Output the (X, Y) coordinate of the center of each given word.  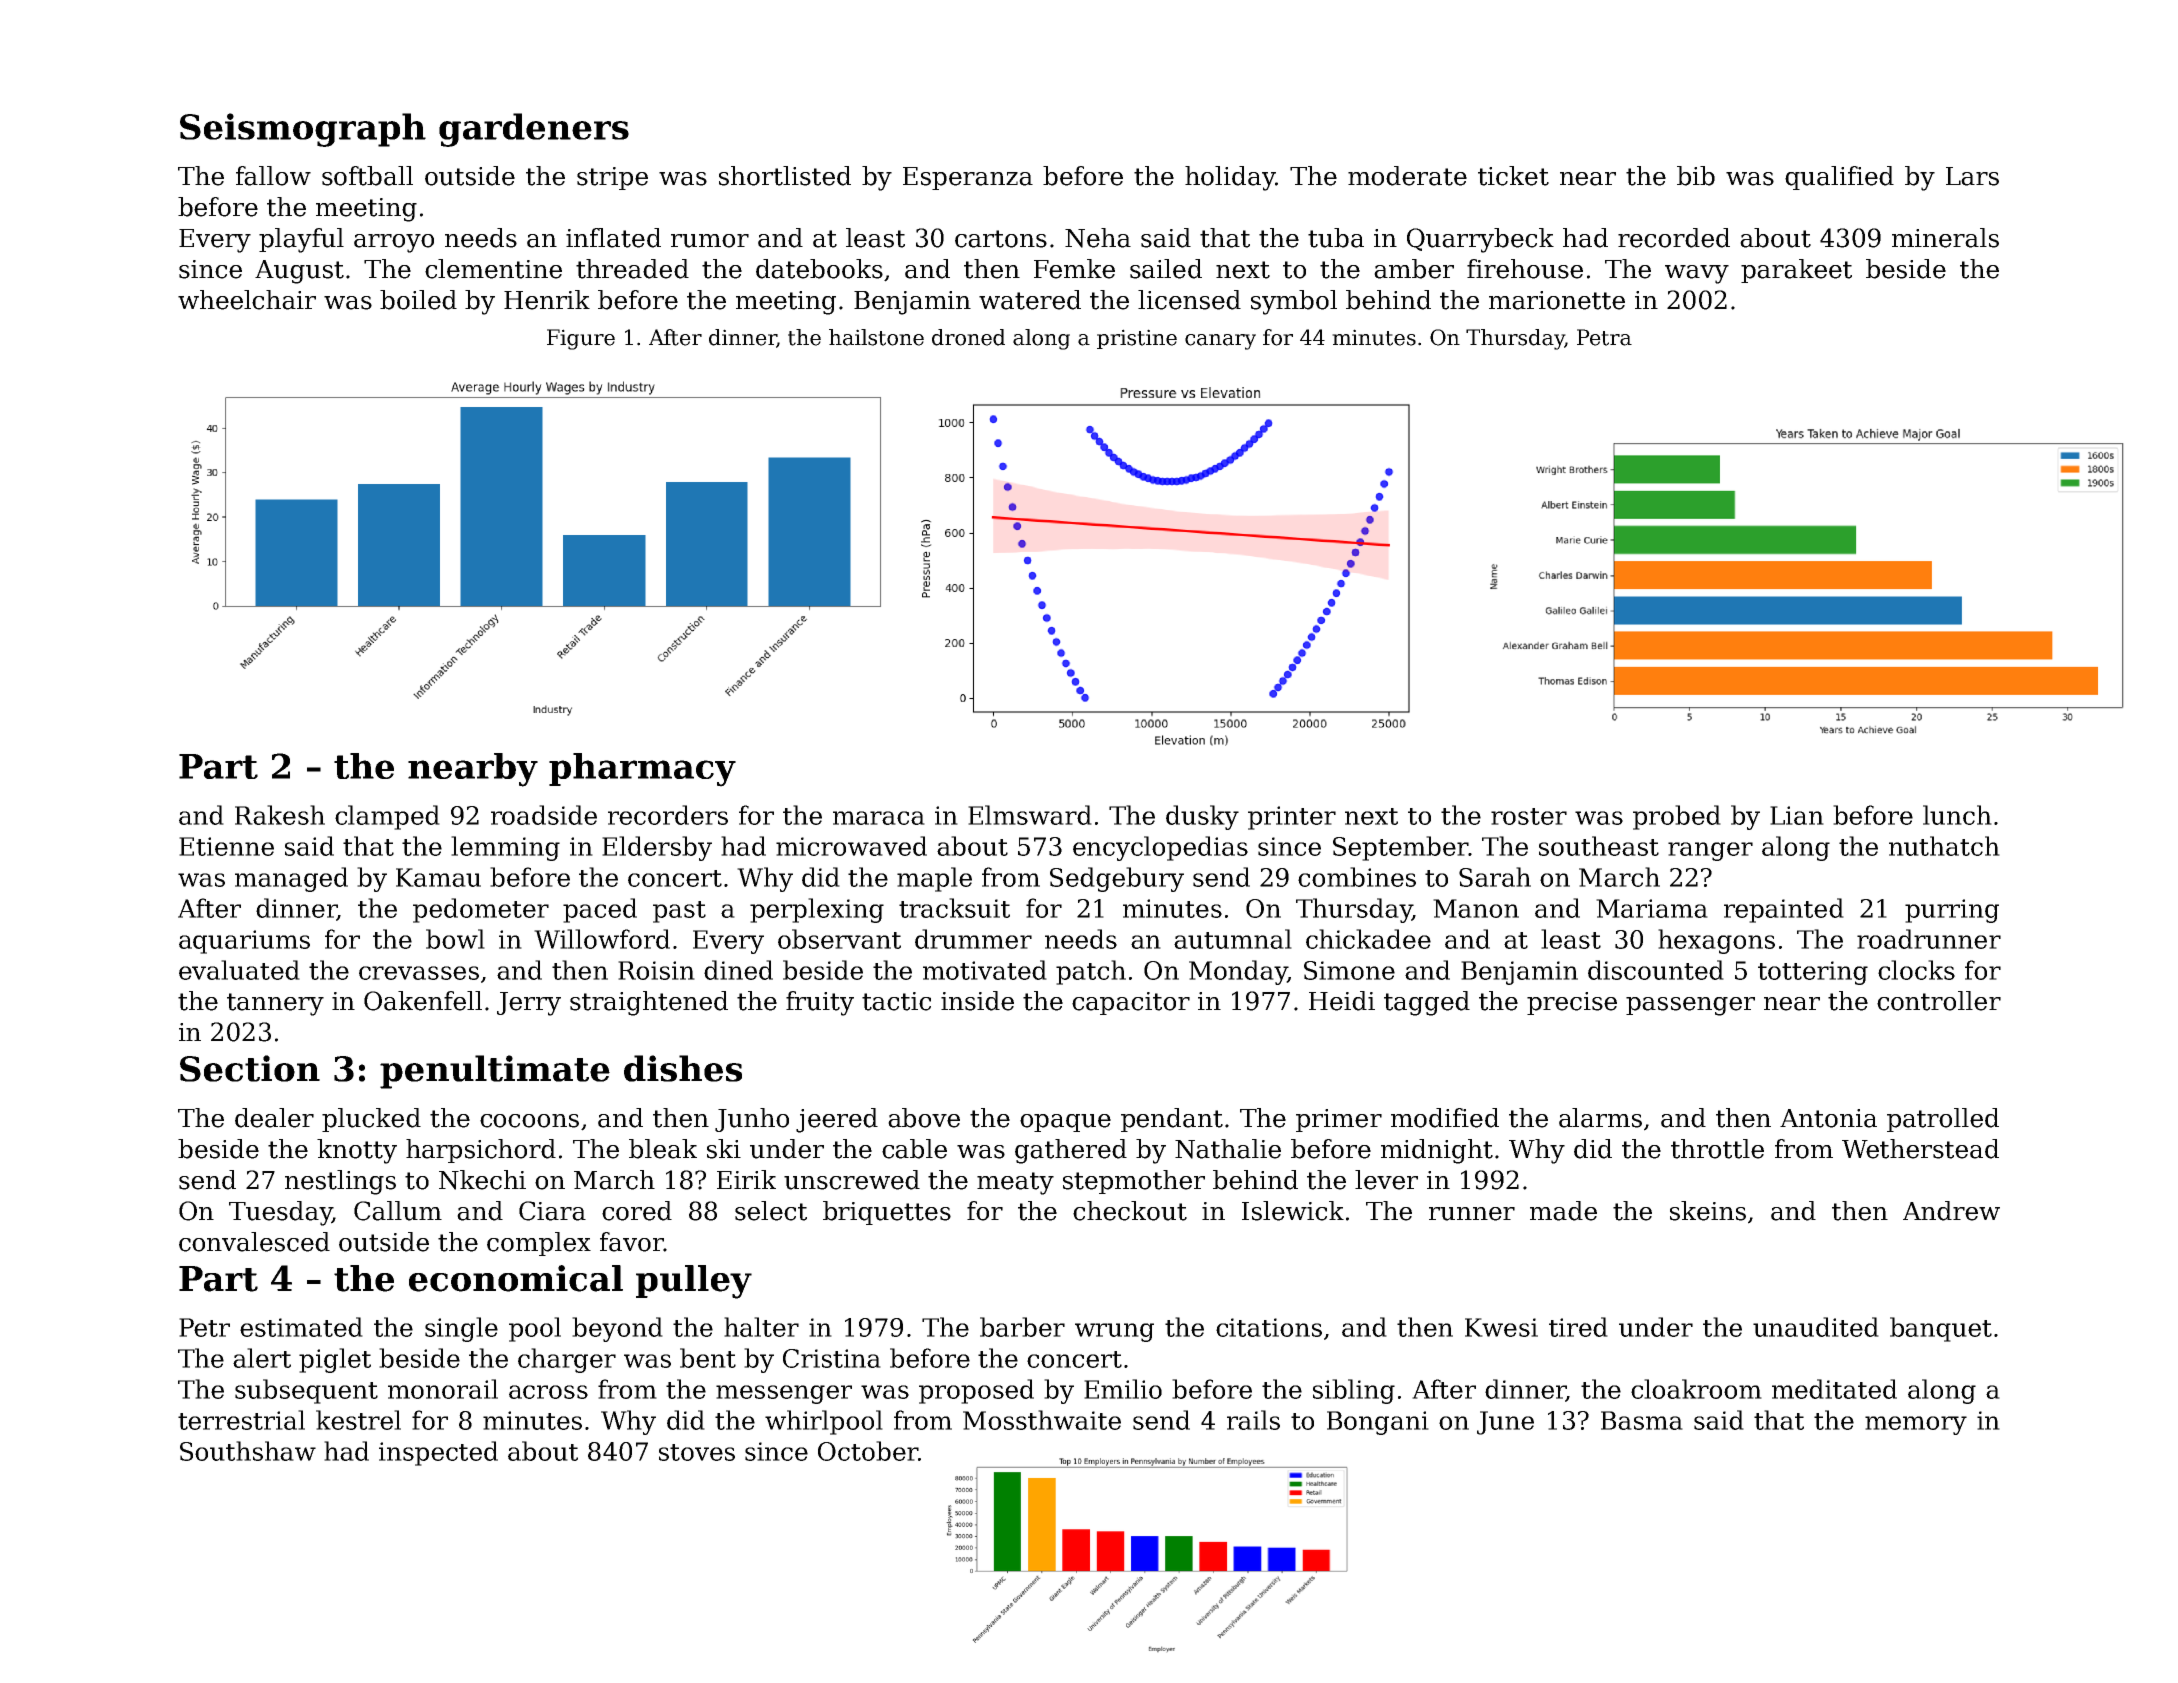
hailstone (876, 337)
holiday (1230, 178)
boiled (418, 300)
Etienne (226, 846)
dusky (1202, 817)
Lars (1972, 176)
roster (1529, 816)
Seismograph (303, 130)
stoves (697, 1452)
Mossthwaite (1042, 1420)
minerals (1945, 238)
